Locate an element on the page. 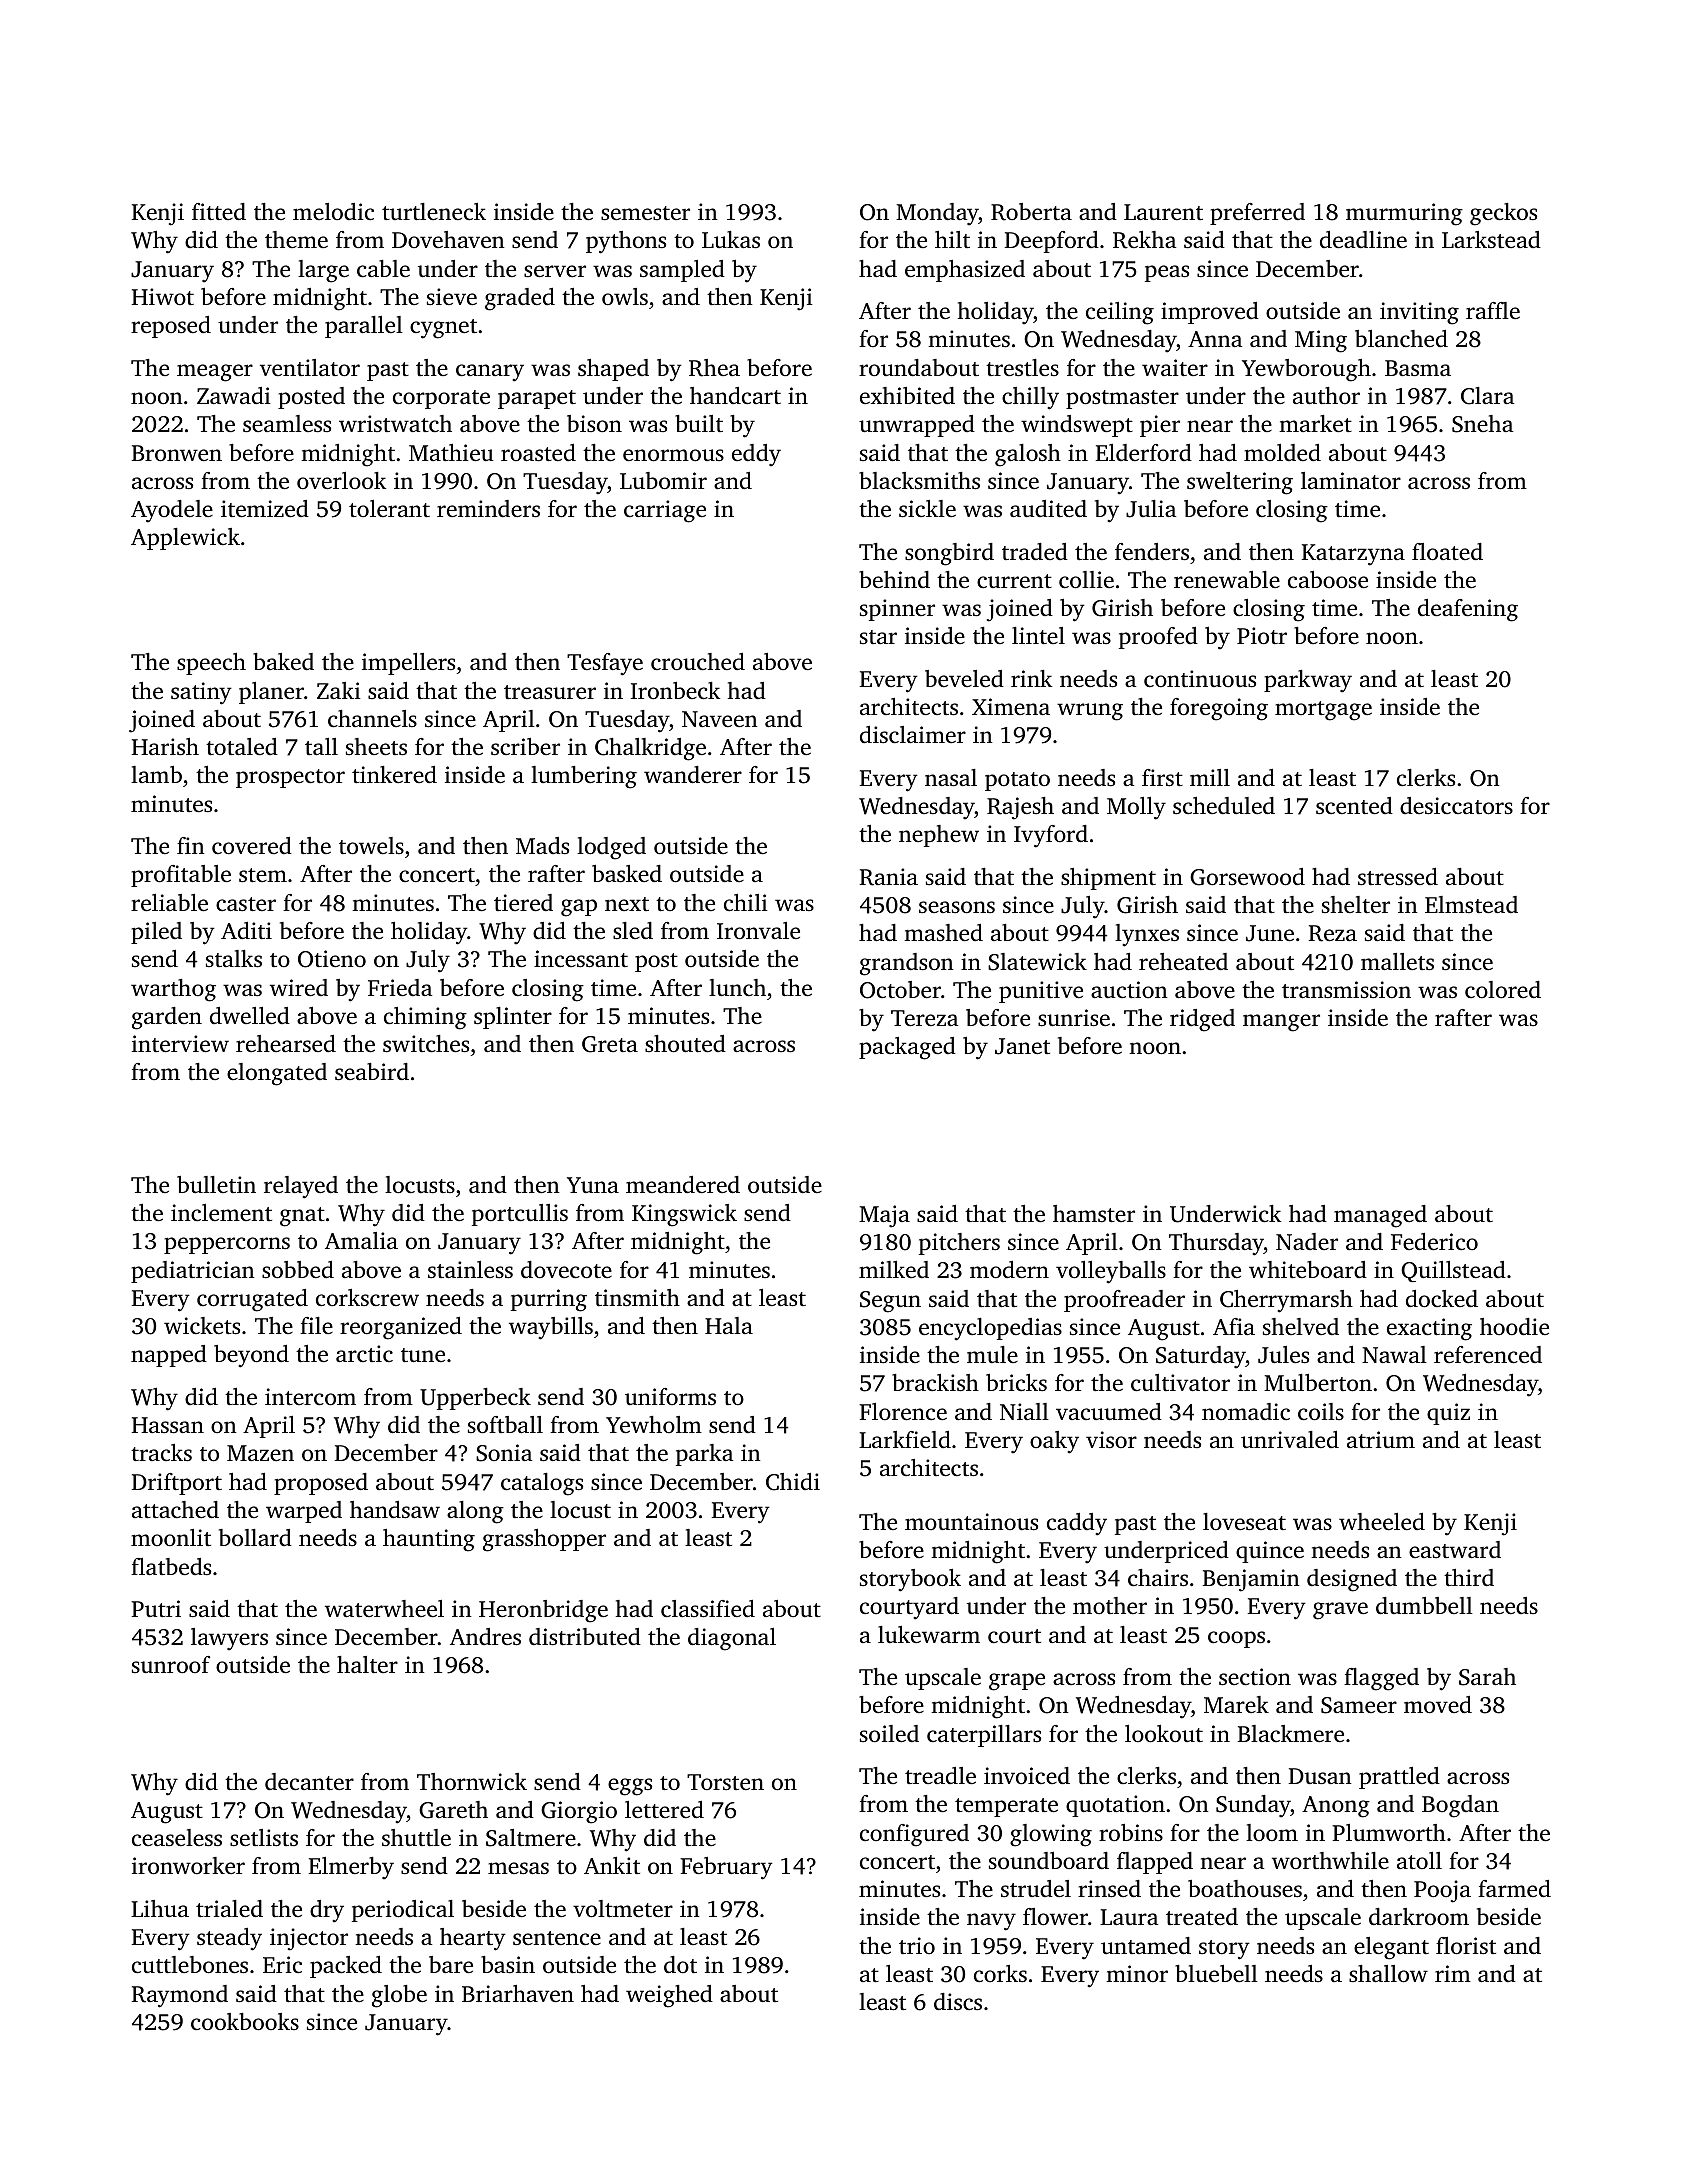 The height and width of the document is (2178, 1683). Thursday is located at coordinates (1216, 1244).
